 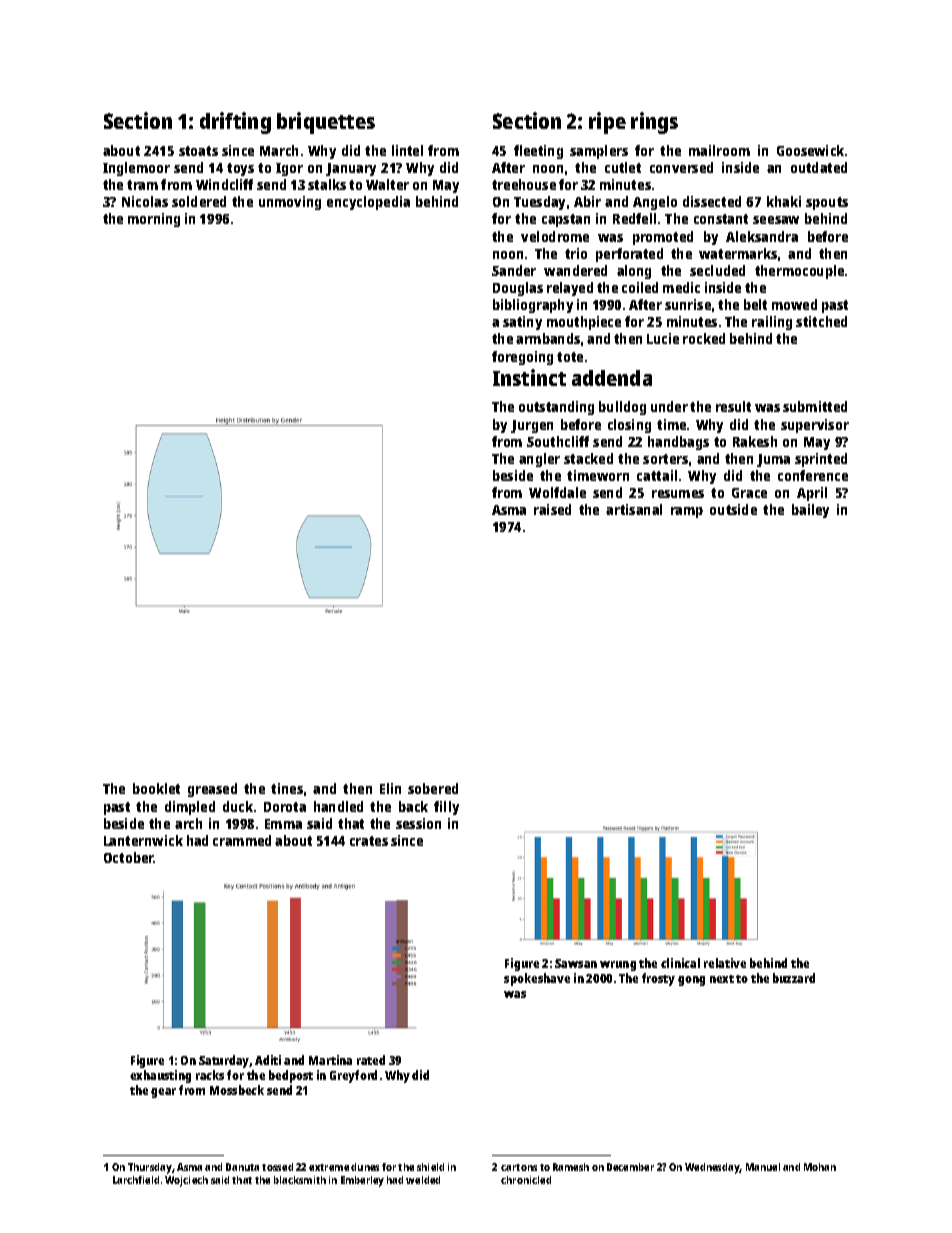 What do you see at coordinates (634, 509) in the image?
I see `artisanal` at bounding box center [634, 509].
